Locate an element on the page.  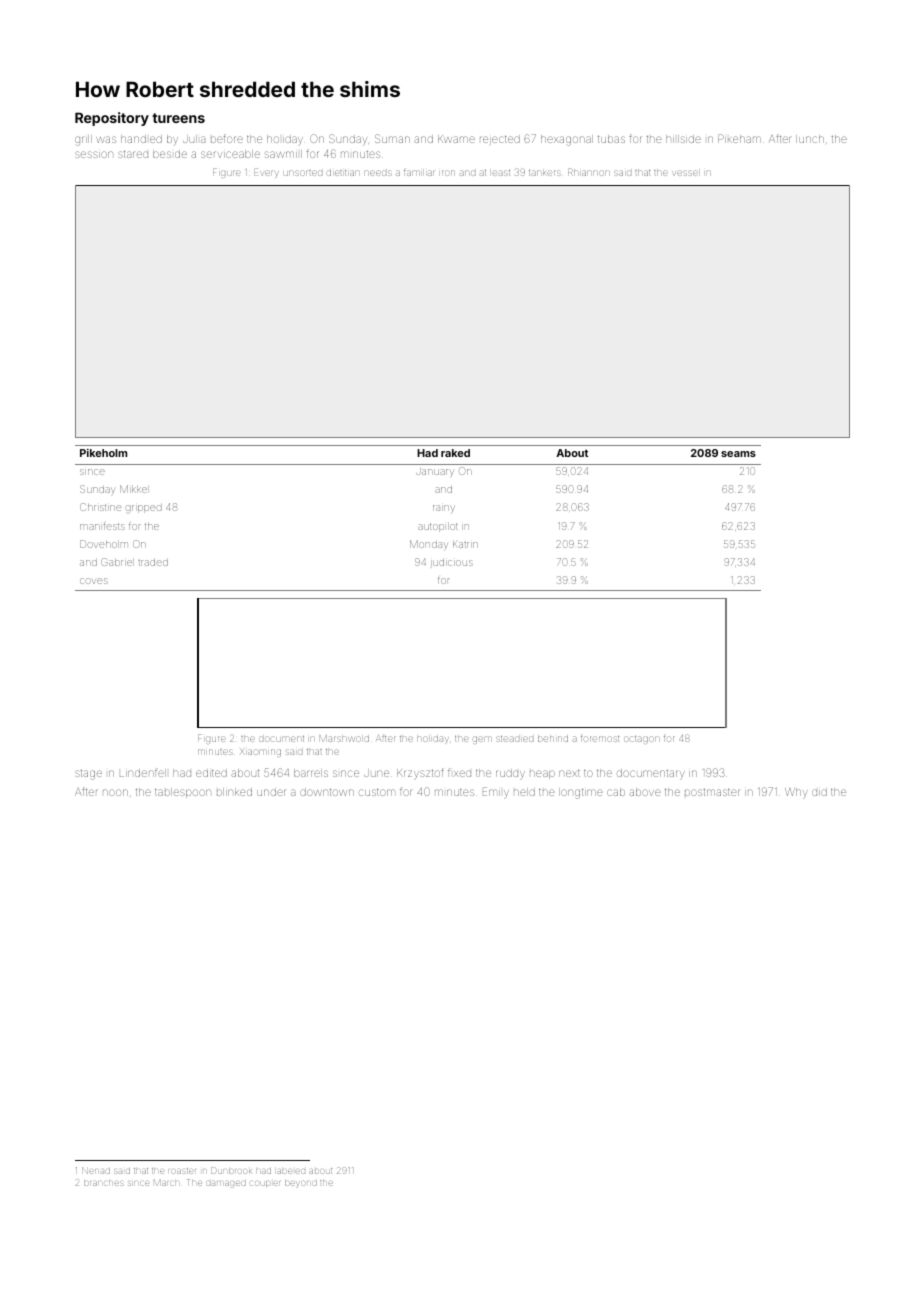
above is located at coordinates (645, 792).
